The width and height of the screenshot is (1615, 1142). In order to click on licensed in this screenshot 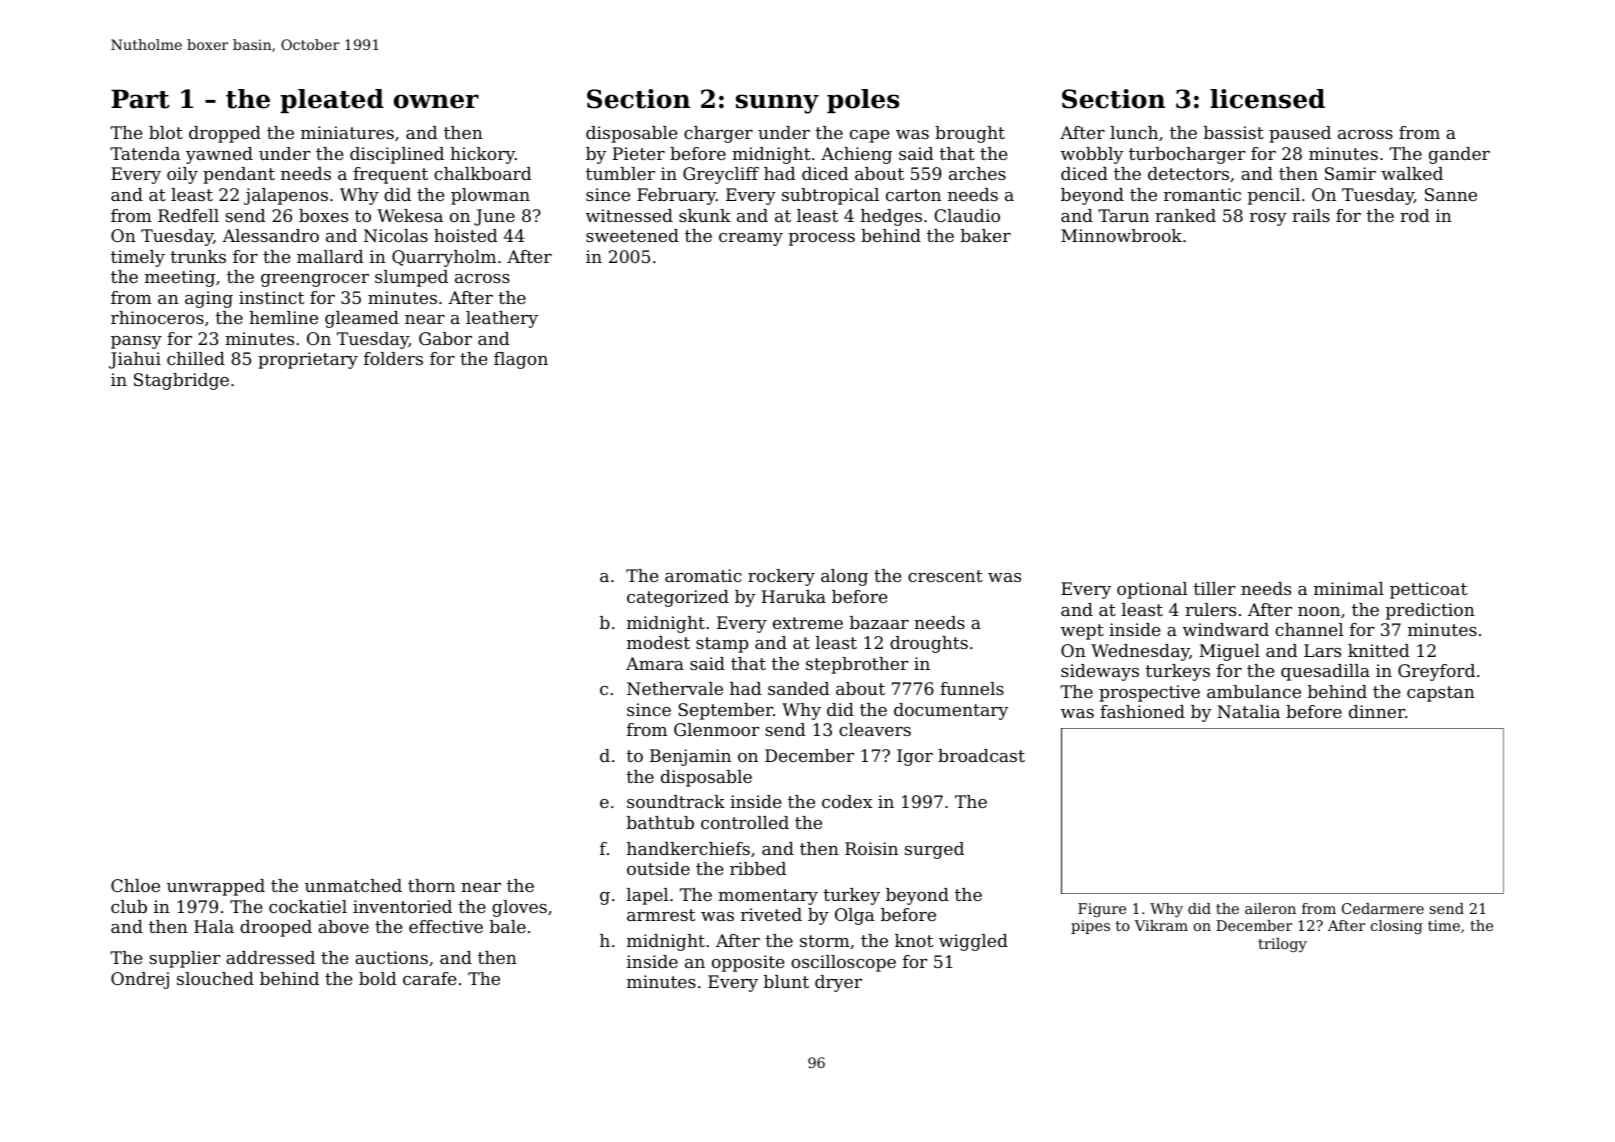, I will do `click(1267, 99)`.
